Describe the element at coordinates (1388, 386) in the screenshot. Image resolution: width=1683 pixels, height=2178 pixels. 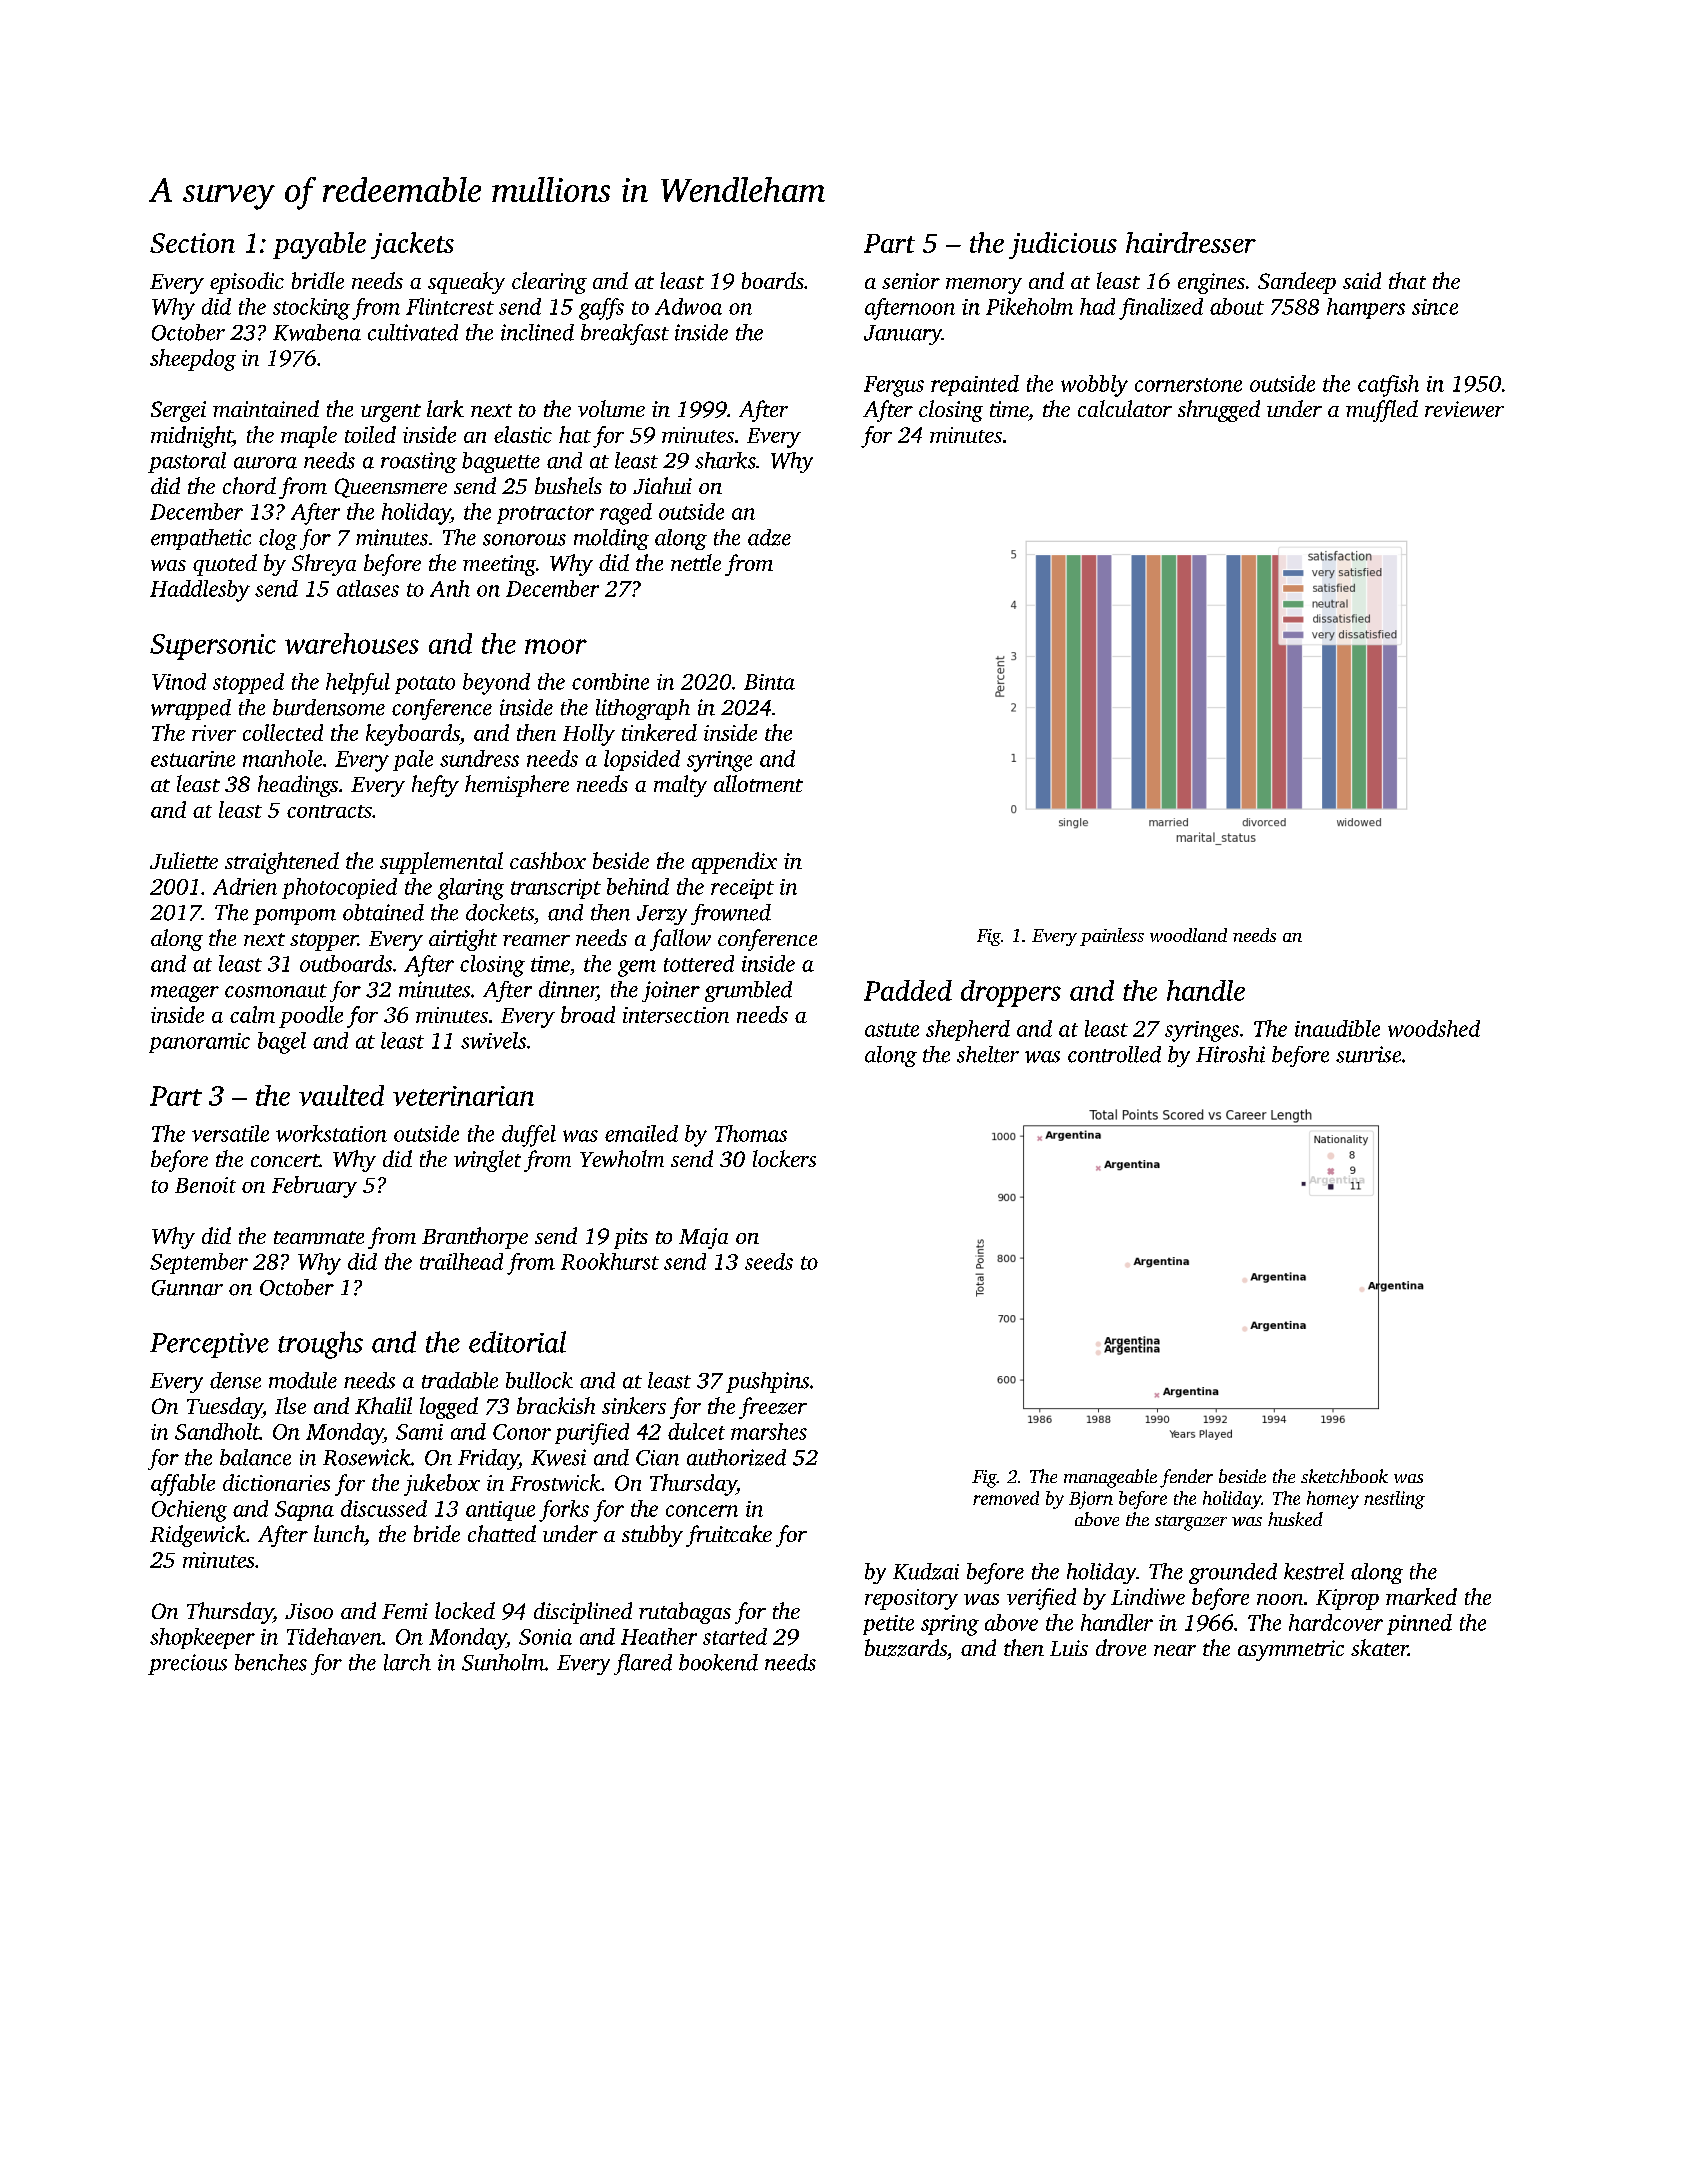
I see `catfish` at that location.
